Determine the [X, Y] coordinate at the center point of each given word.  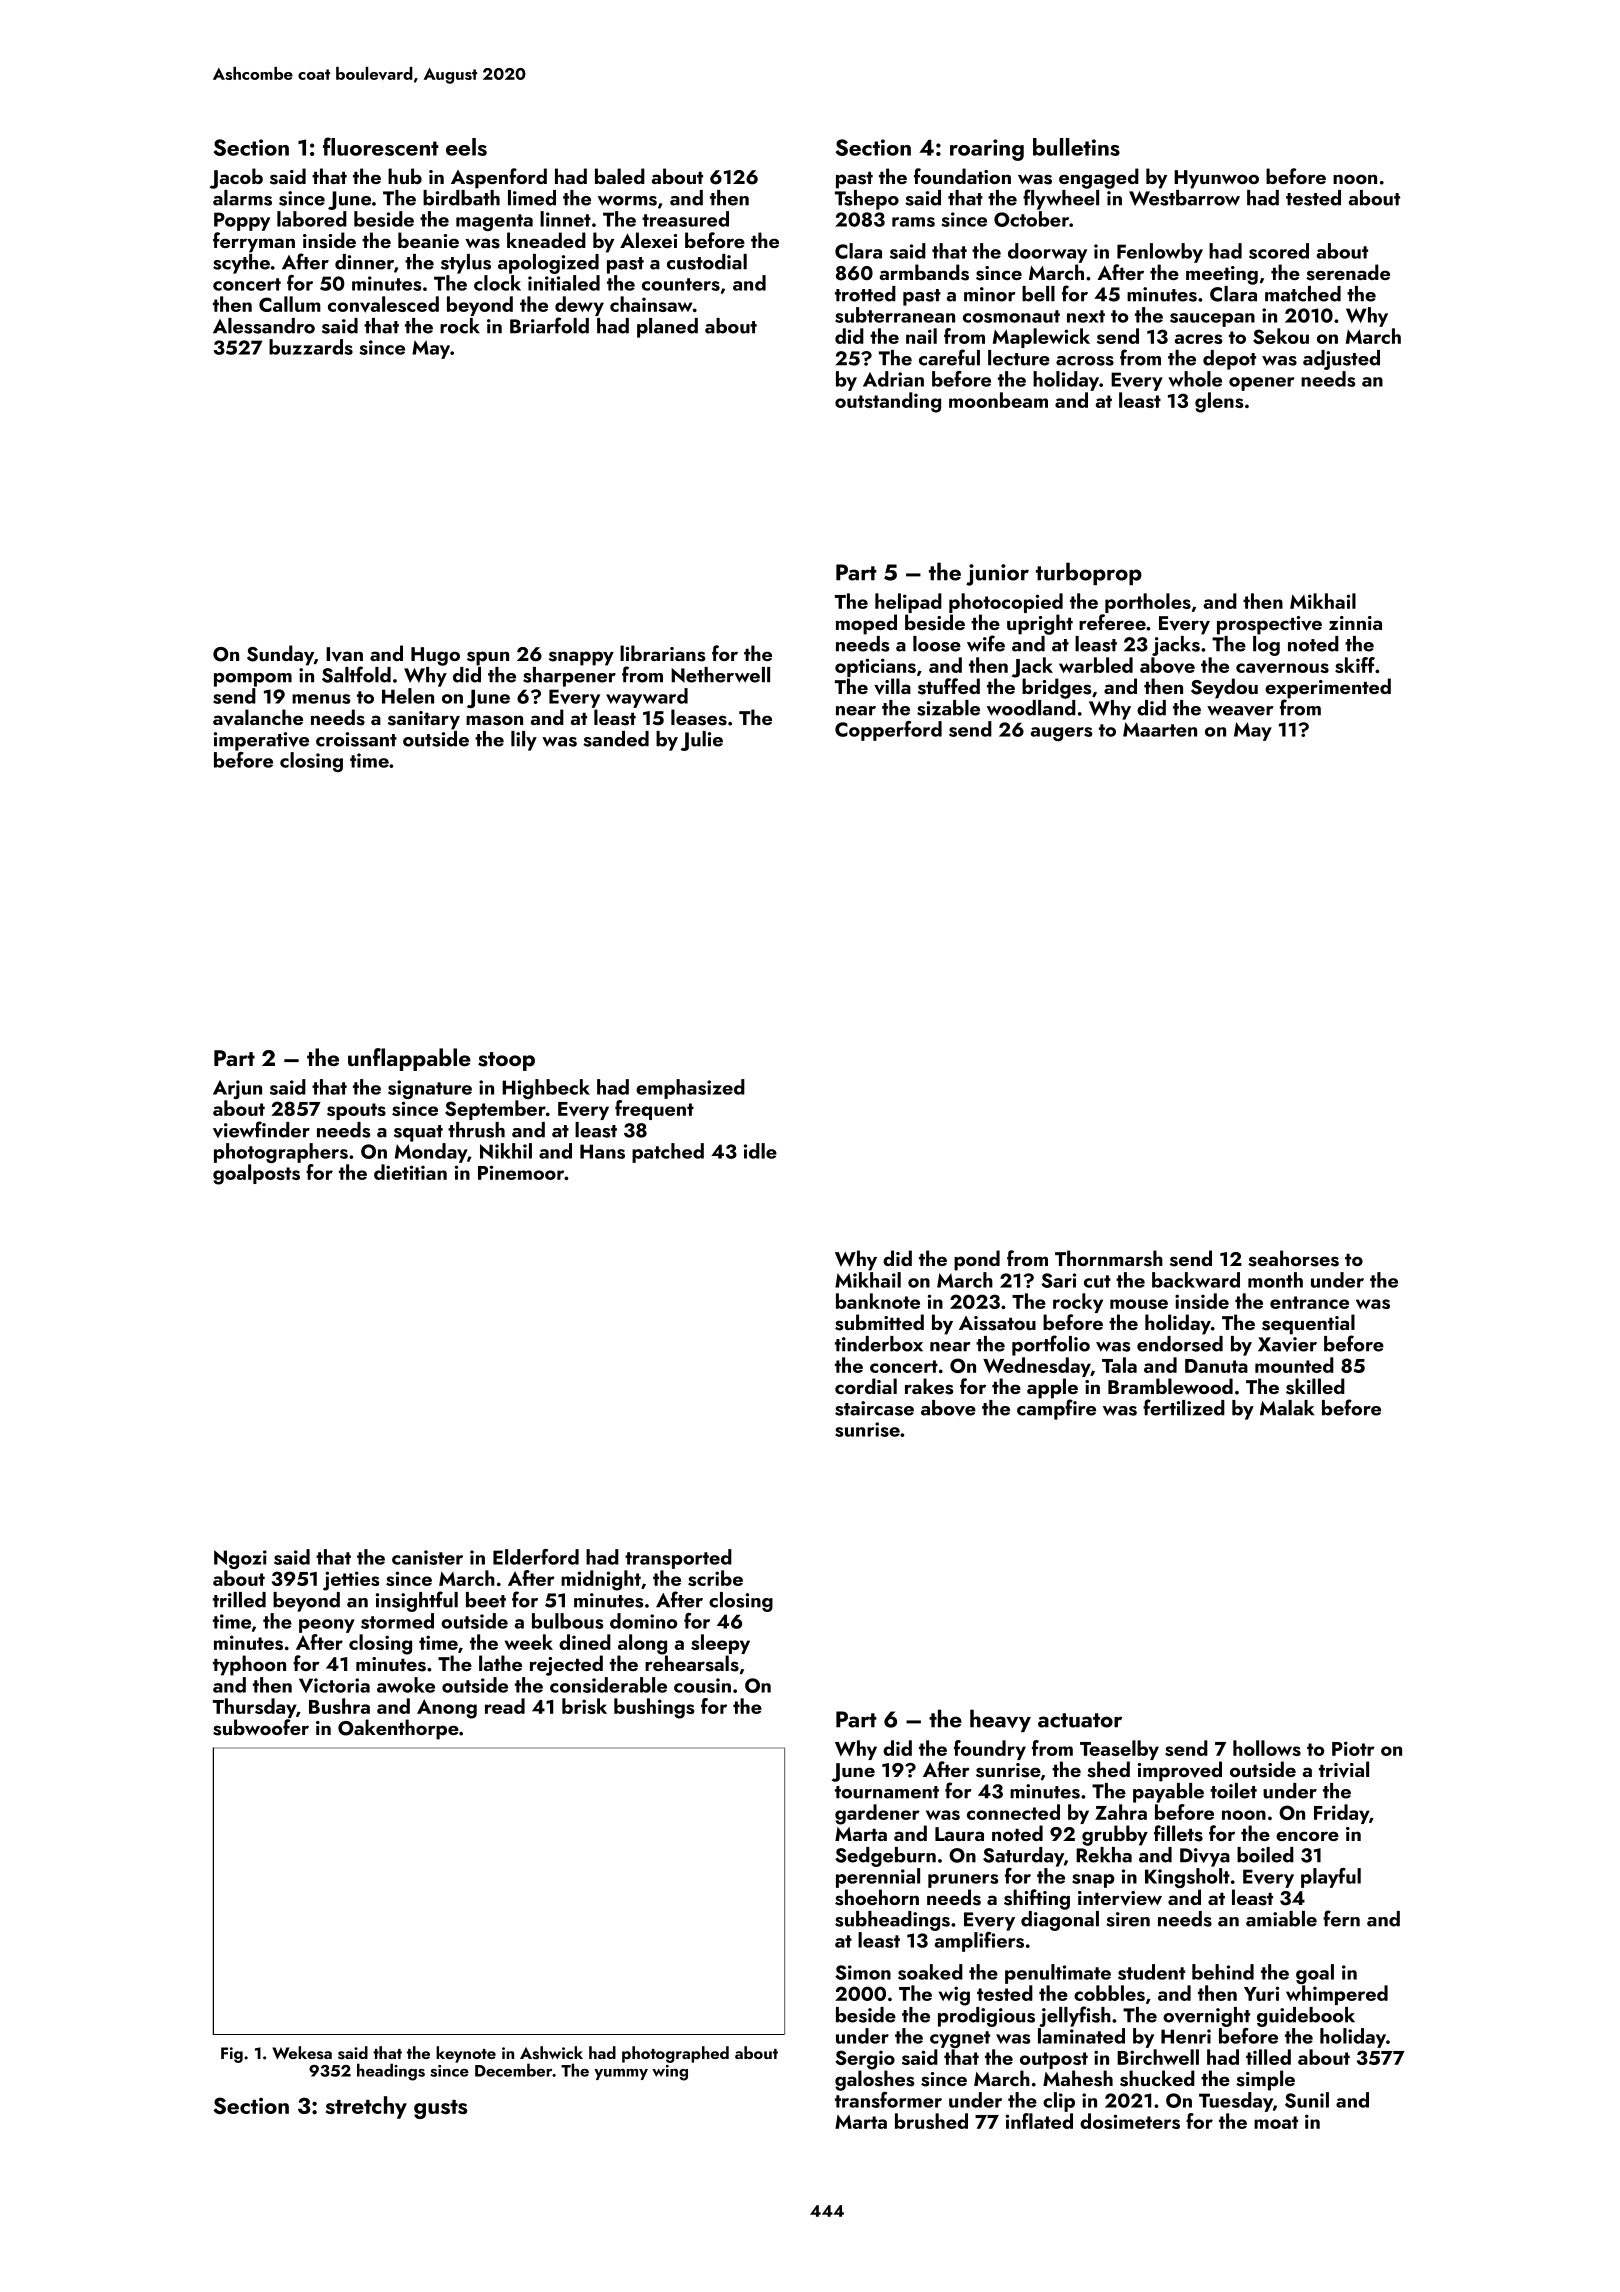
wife [986, 643]
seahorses [1293, 1258]
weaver [1240, 711]
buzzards [311, 347]
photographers [281, 1153]
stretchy [366, 2107]
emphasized [690, 1089]
